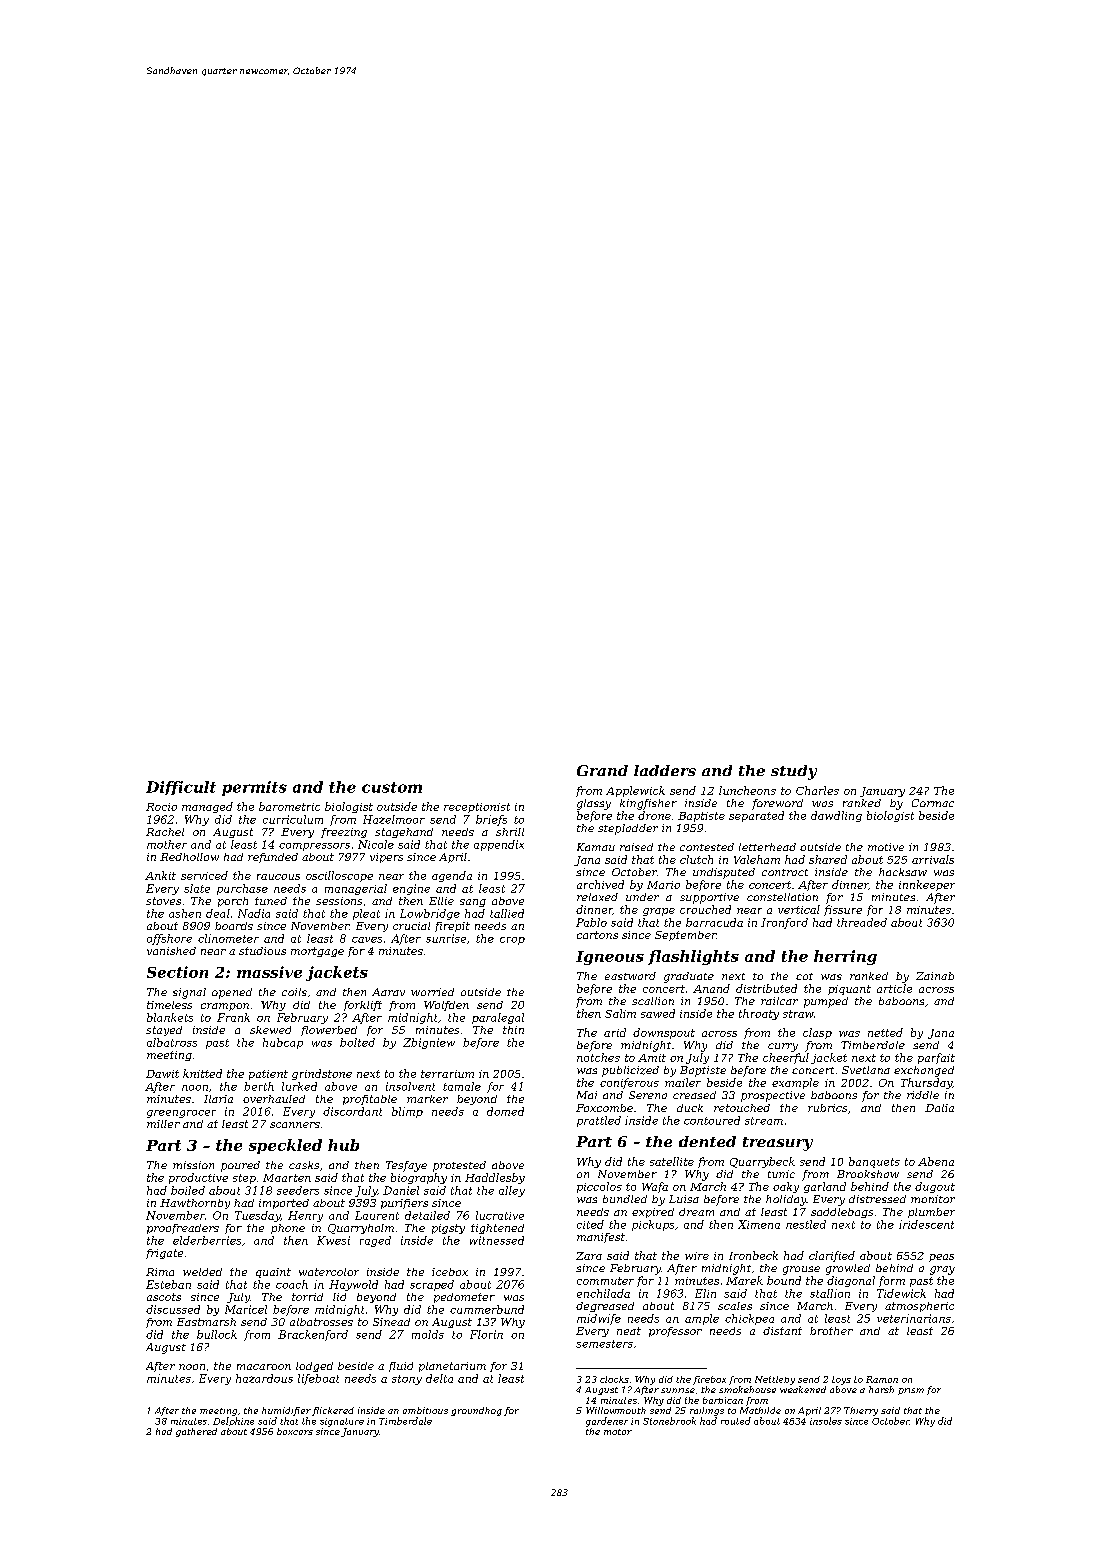  I want to click on coils, so click(294, 992).
